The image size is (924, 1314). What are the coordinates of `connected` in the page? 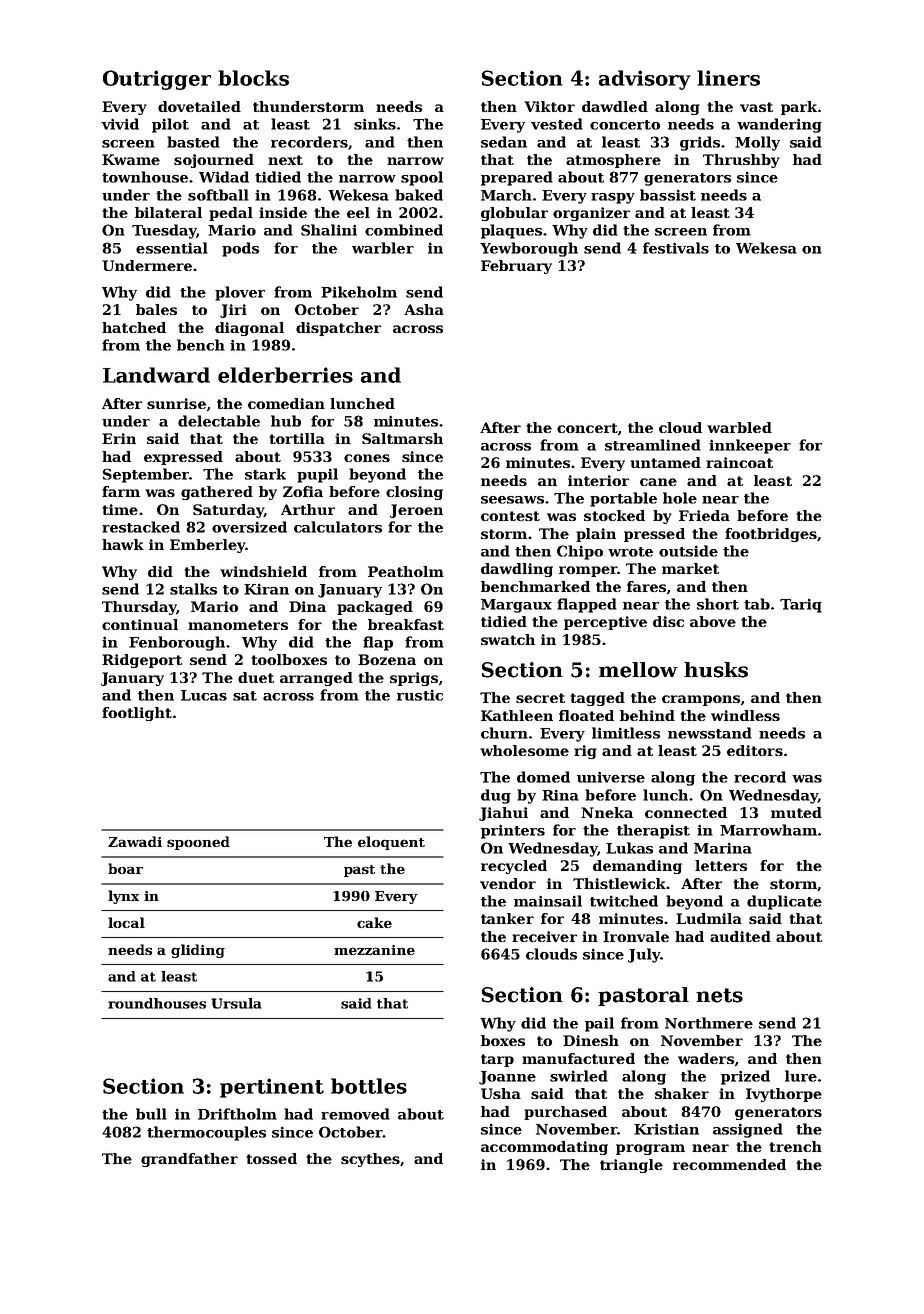 It's located at (686, 812).
